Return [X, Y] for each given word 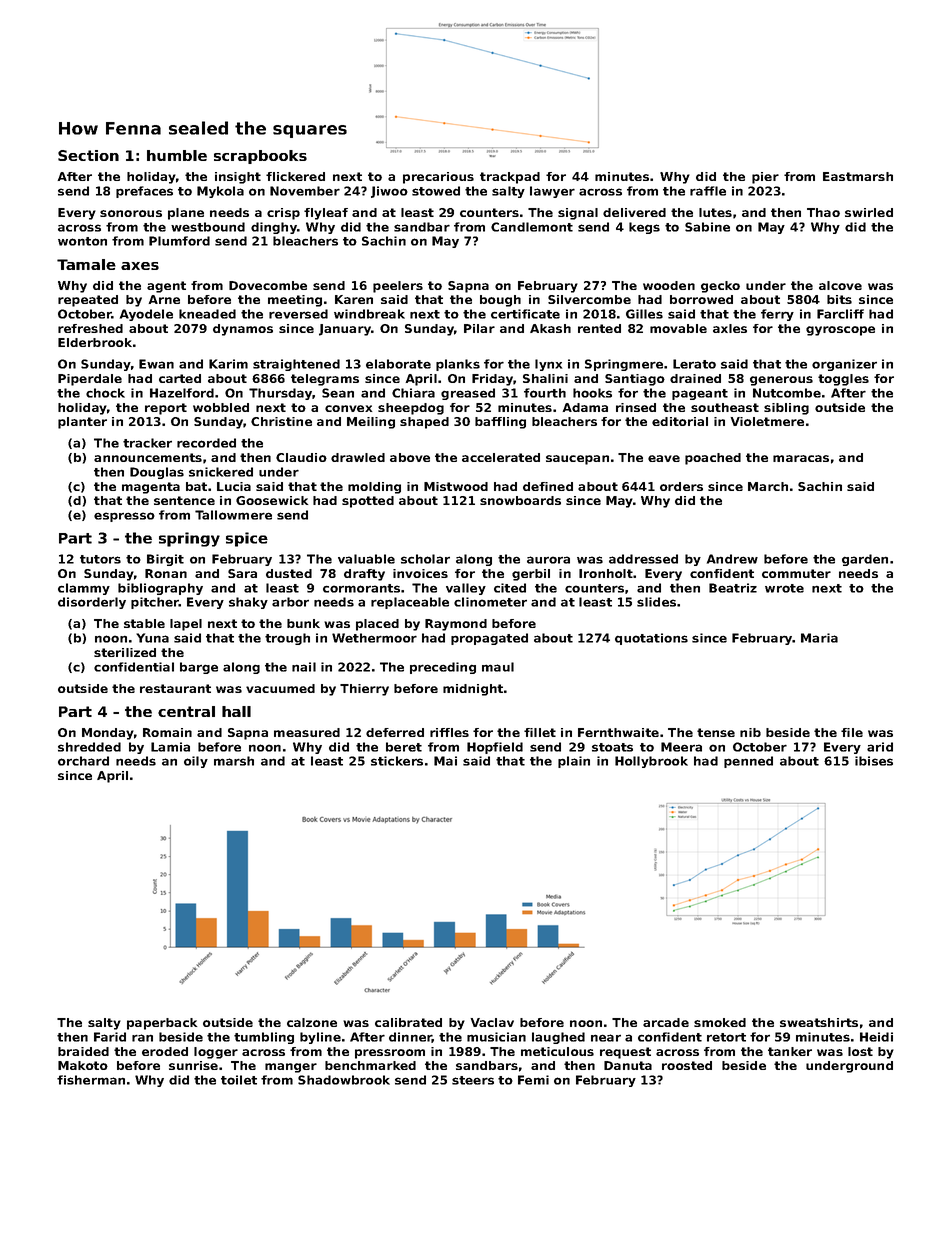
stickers [397, 761]
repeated [88, 301]
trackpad [510, 178]
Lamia [170, 747]
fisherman [91, 1080]
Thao [823, 212]
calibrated [408, 1022]
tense [716, 732]
